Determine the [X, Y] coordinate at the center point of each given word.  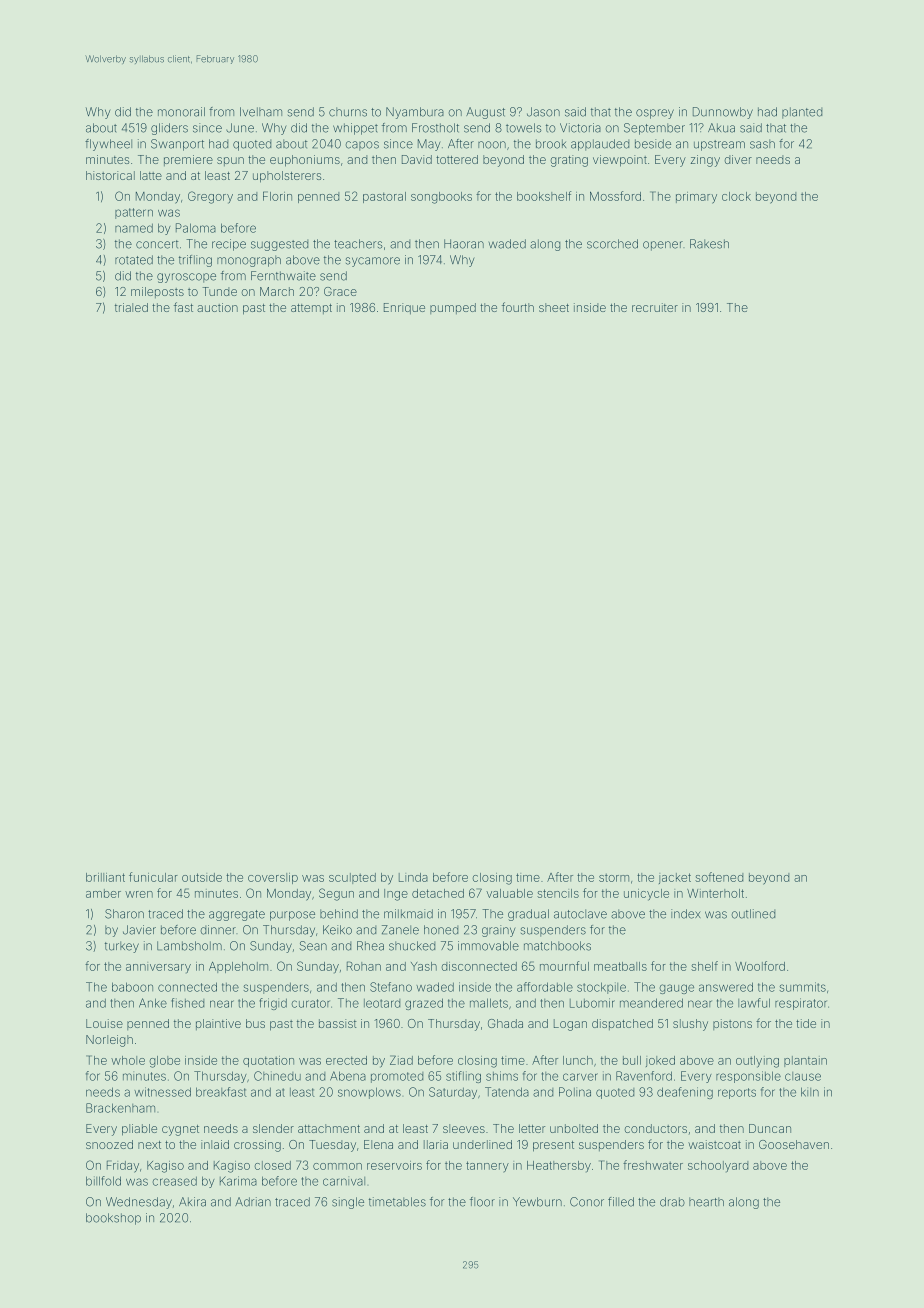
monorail [181, 112]
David [417, 159]
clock [736, 196]
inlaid [215, 1144]
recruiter [655, 307]
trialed [131, 307]
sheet [554, 307]
